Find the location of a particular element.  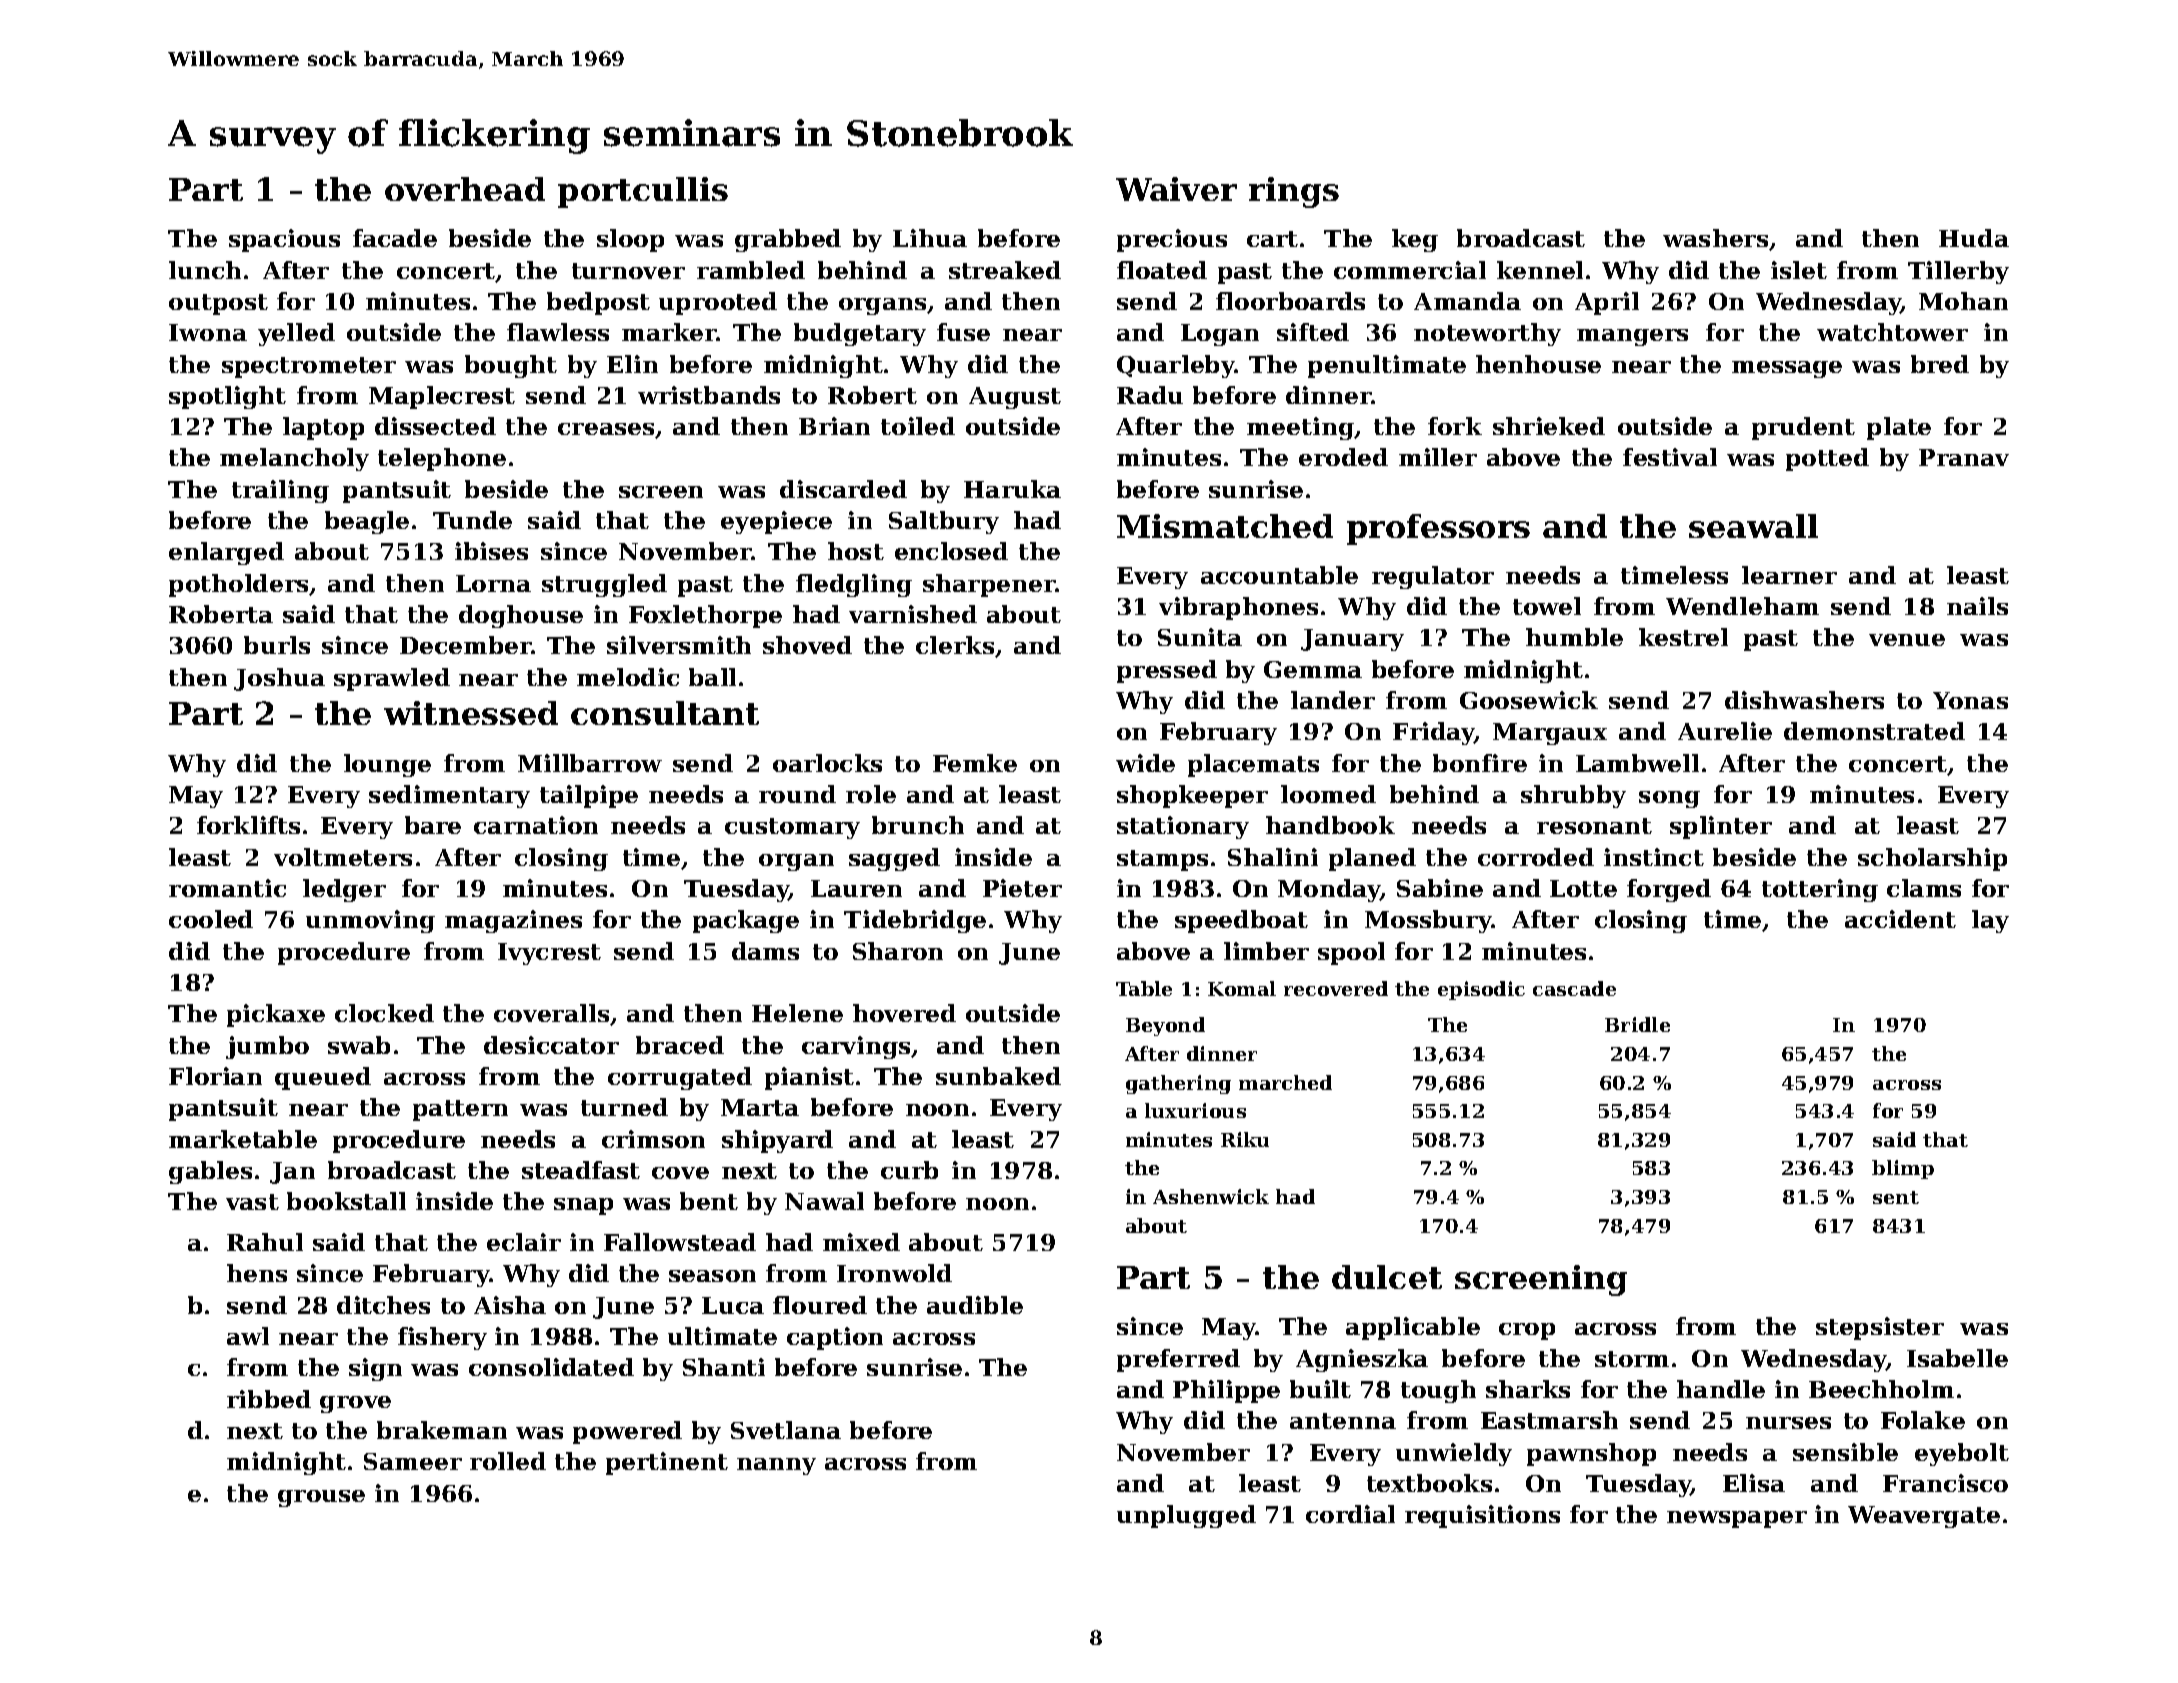

telephone is located at coordinates (442, 459).
